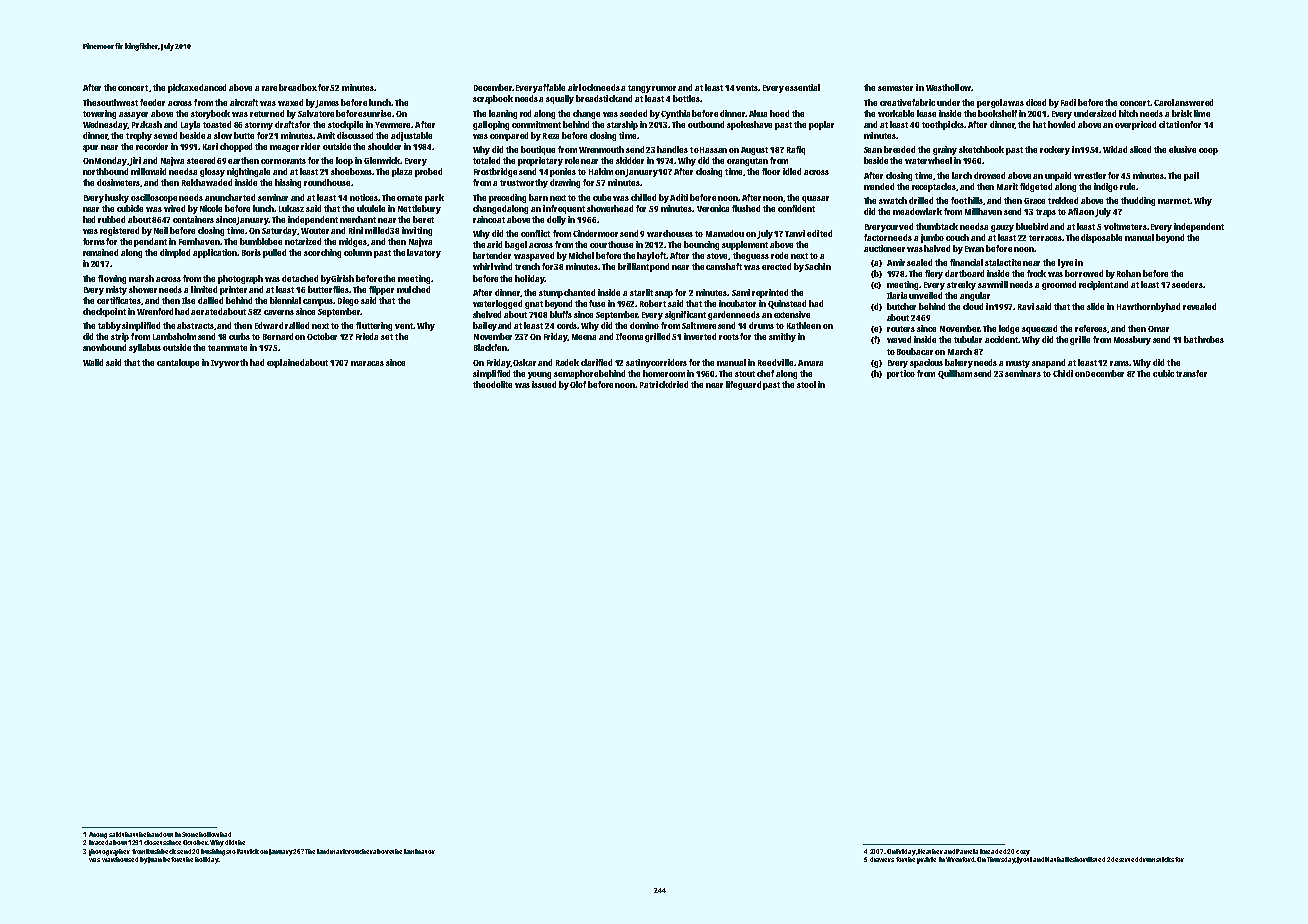 The image size is (1308, 924). I want to click on Rohan, so click(1129, 273).
